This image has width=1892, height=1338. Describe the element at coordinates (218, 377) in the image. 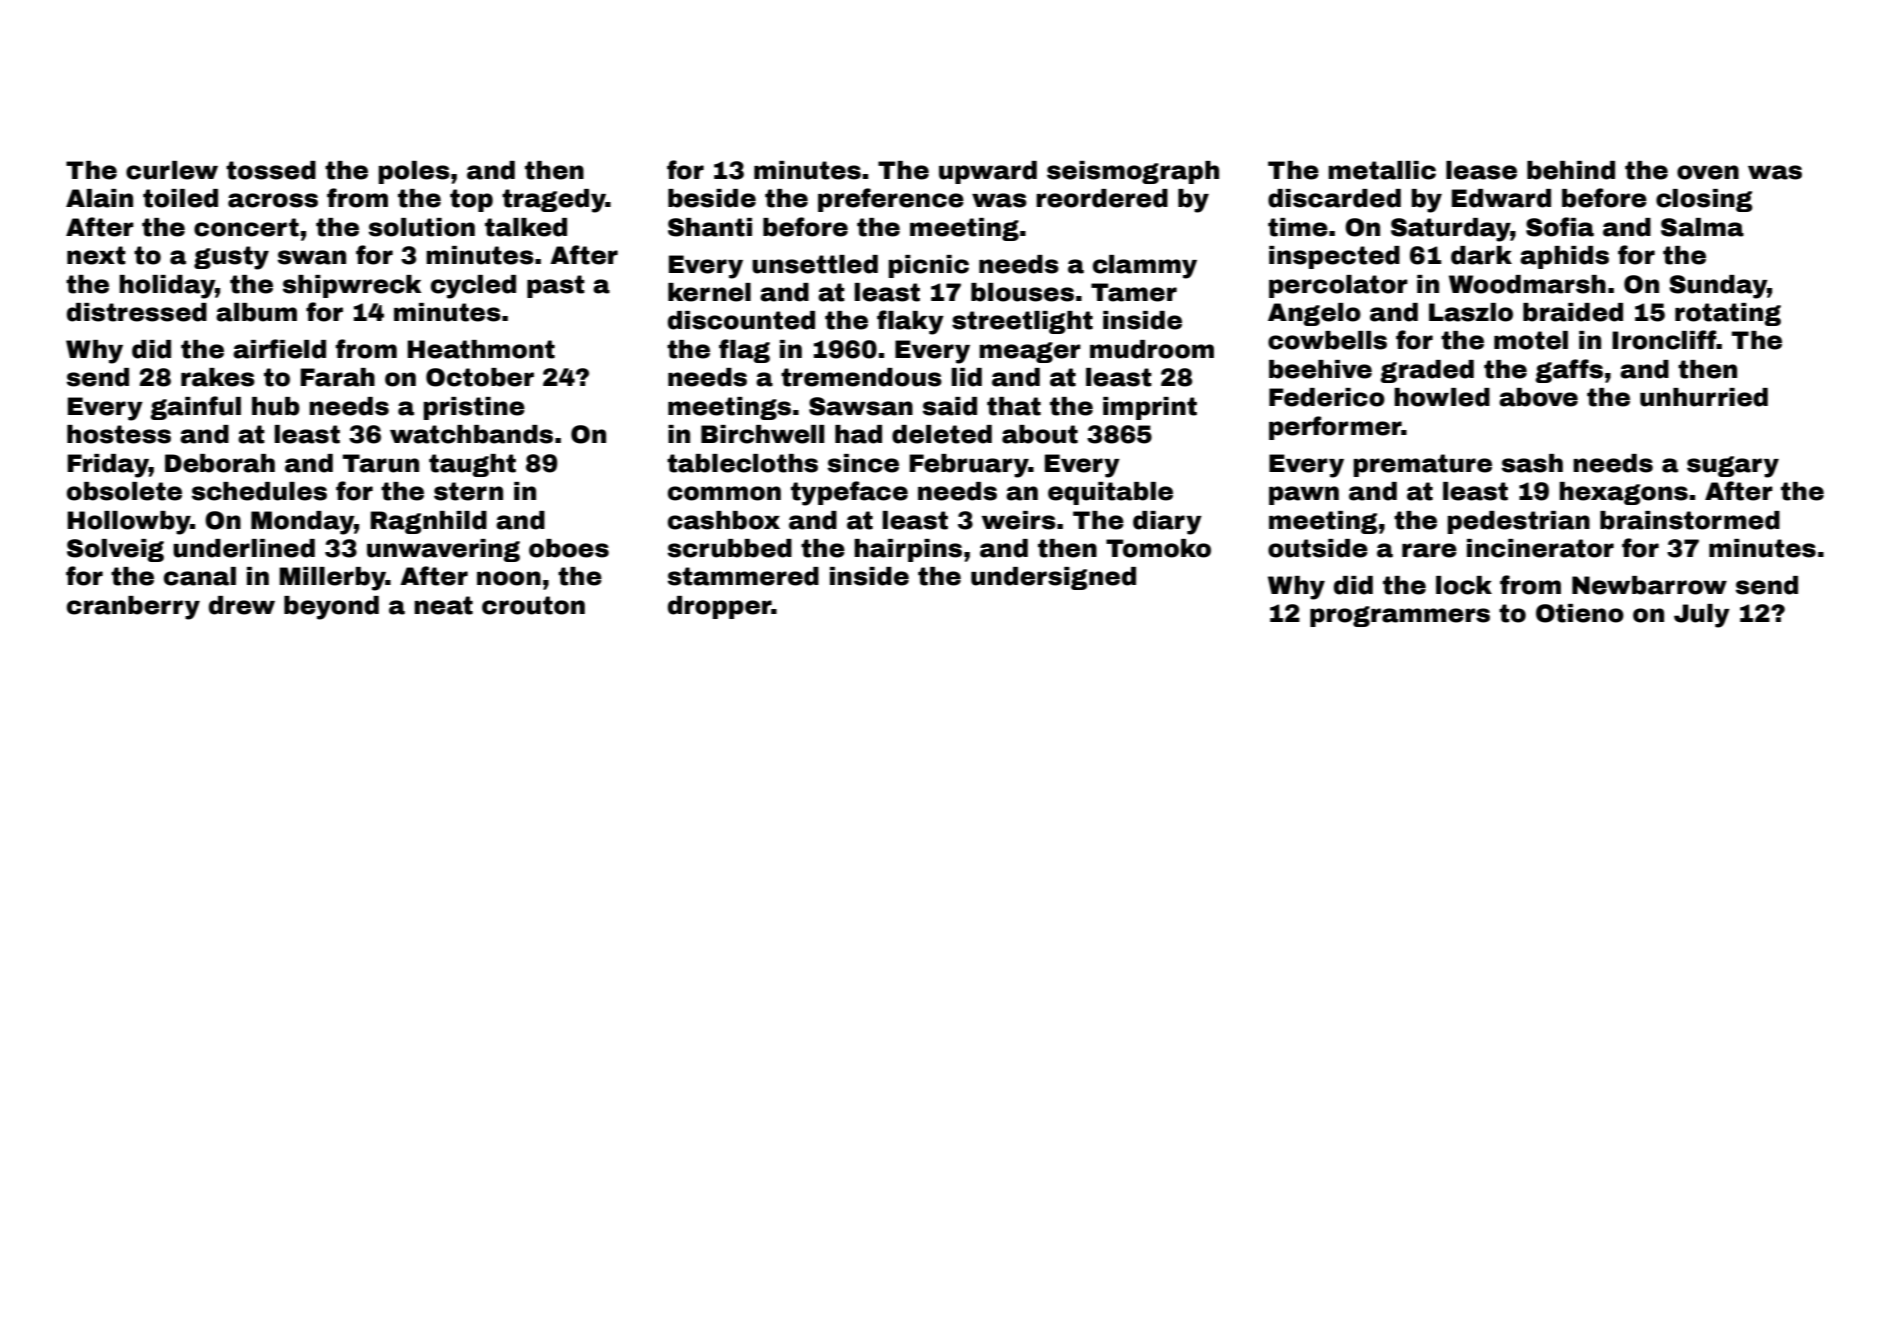

I see `rakes` at that location.
